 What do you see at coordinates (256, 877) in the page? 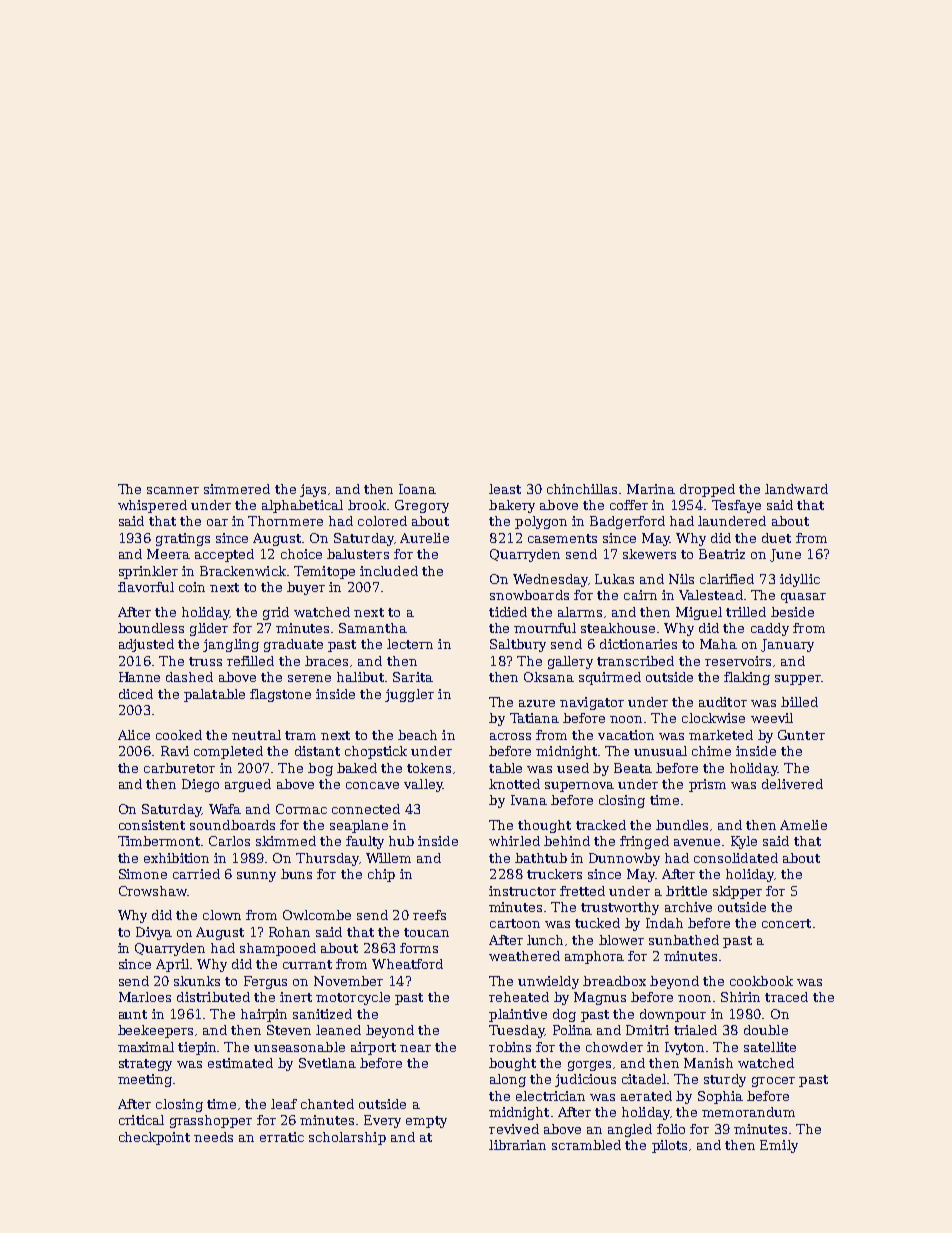
I see `sunny` at bounding box center [256, 877].
